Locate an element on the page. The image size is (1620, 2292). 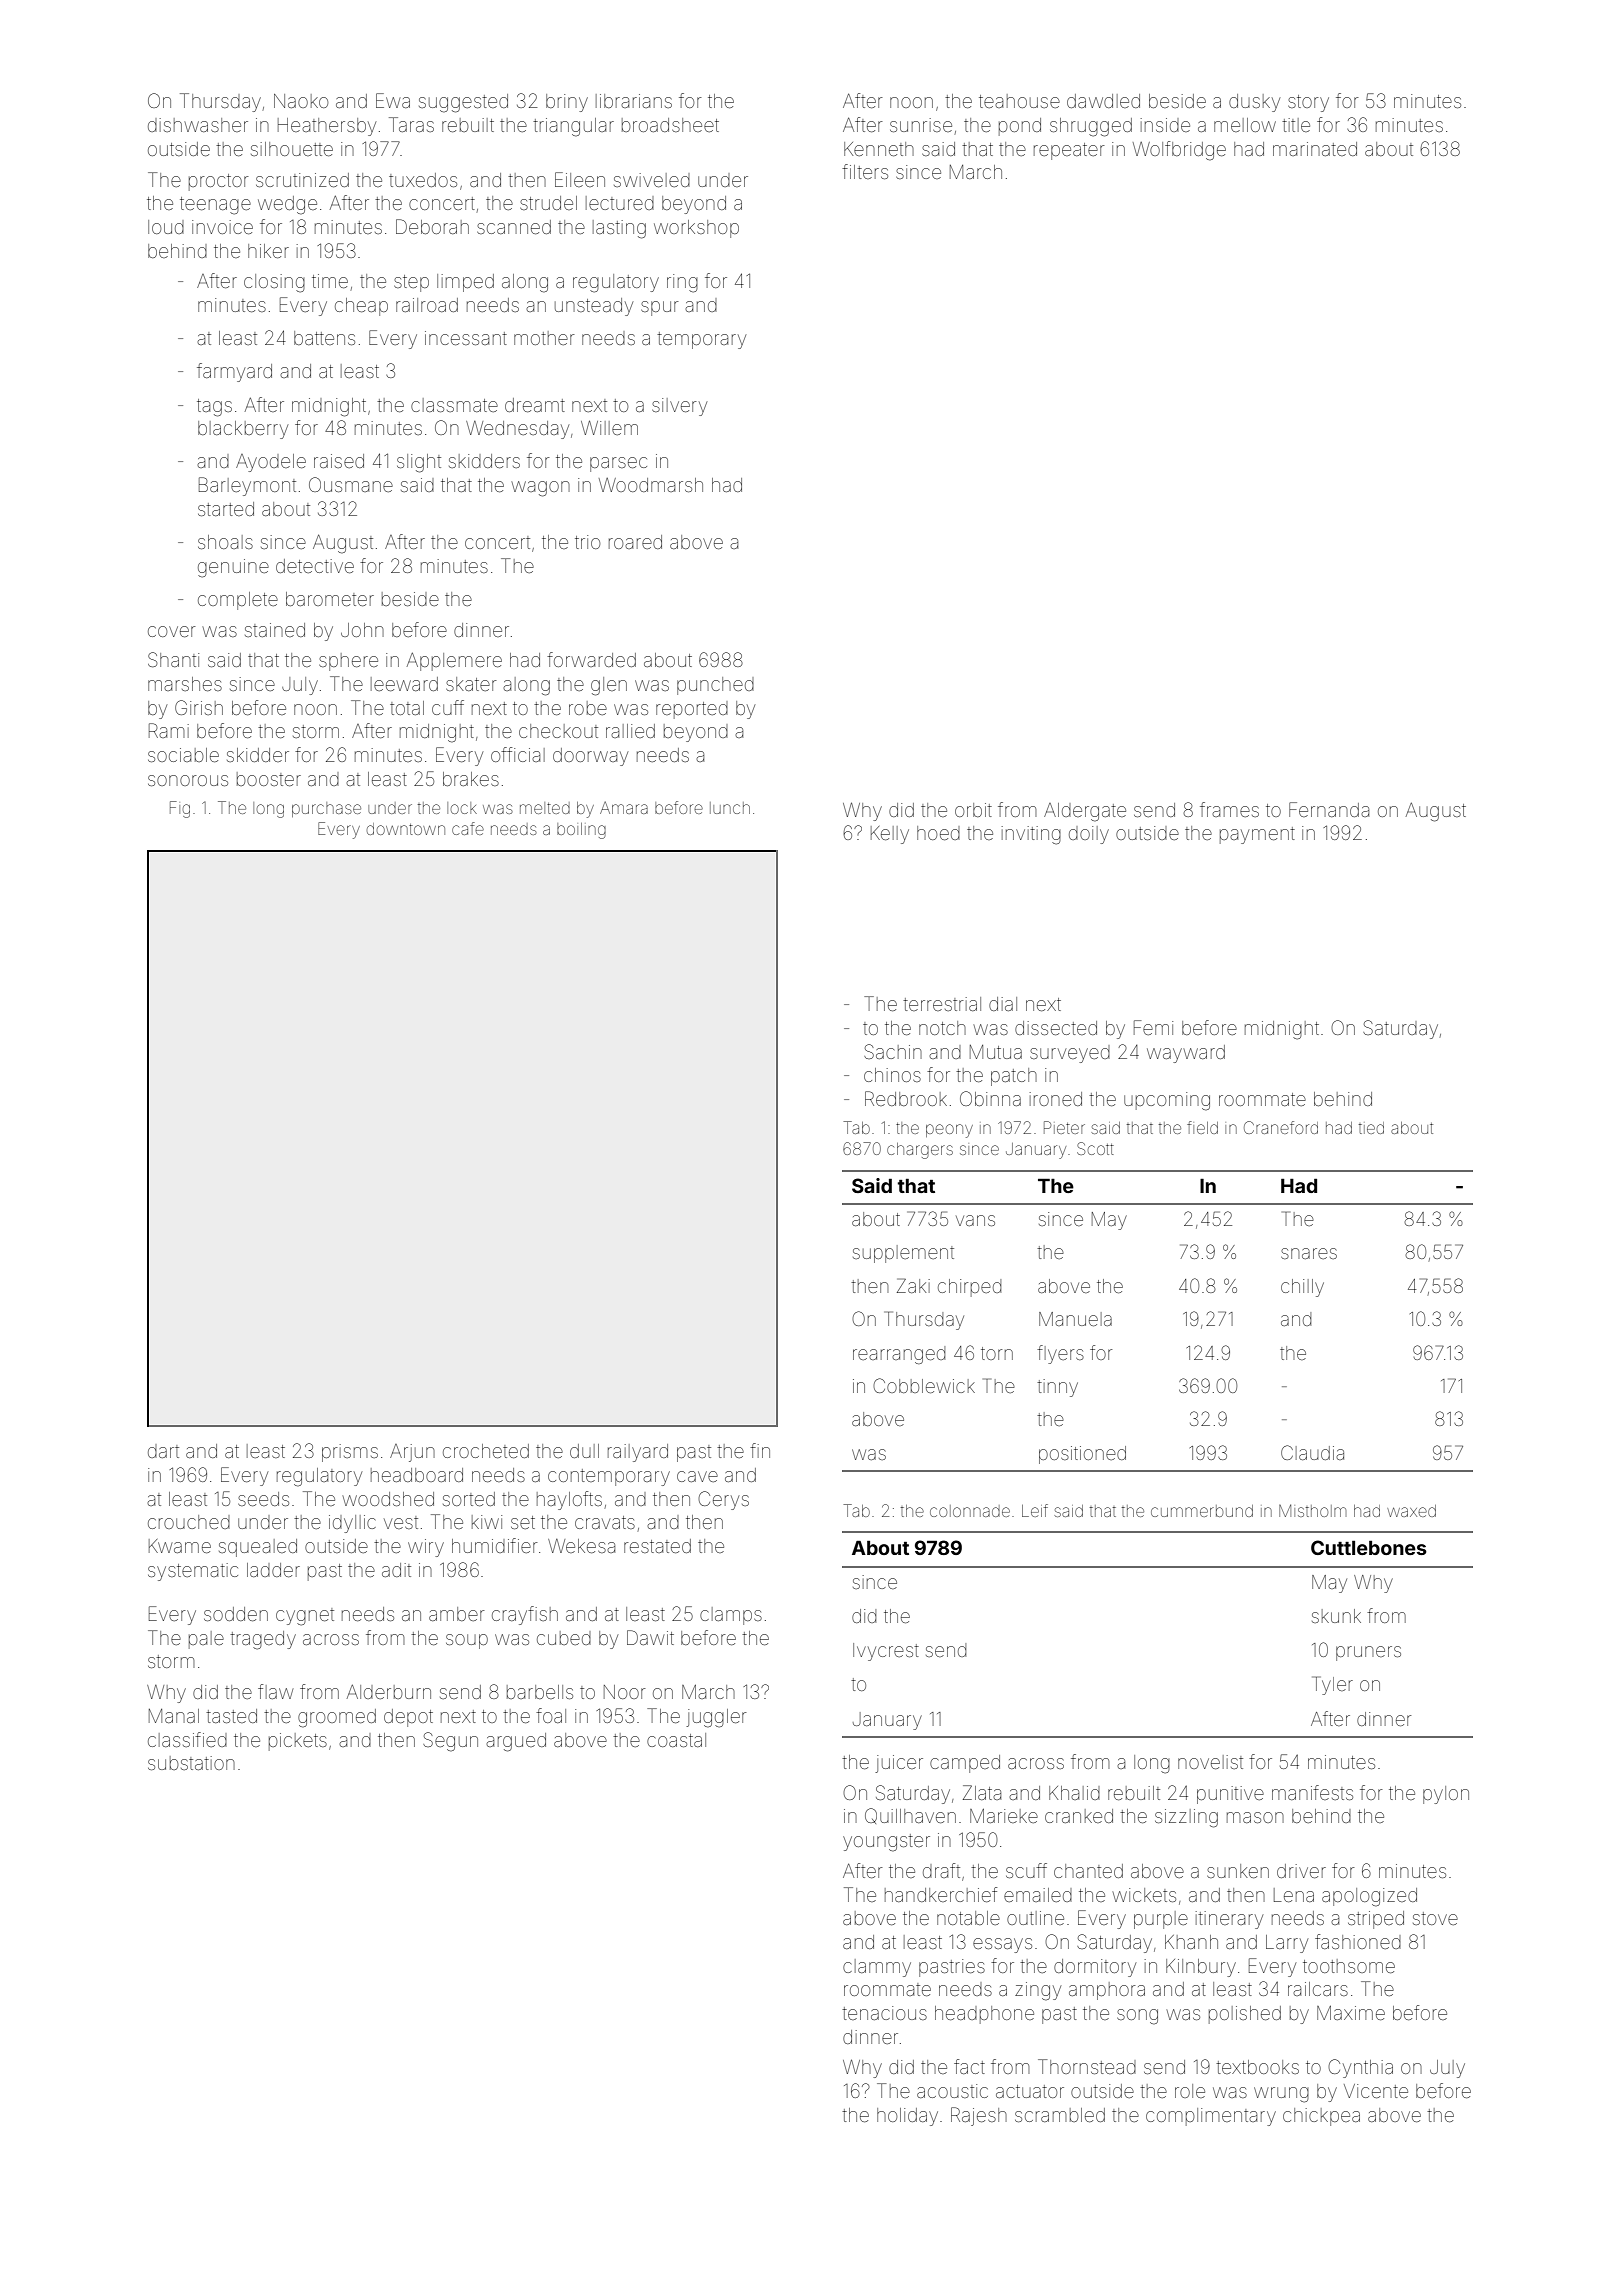
Fernanda is located at coordinates (1329, 809).
